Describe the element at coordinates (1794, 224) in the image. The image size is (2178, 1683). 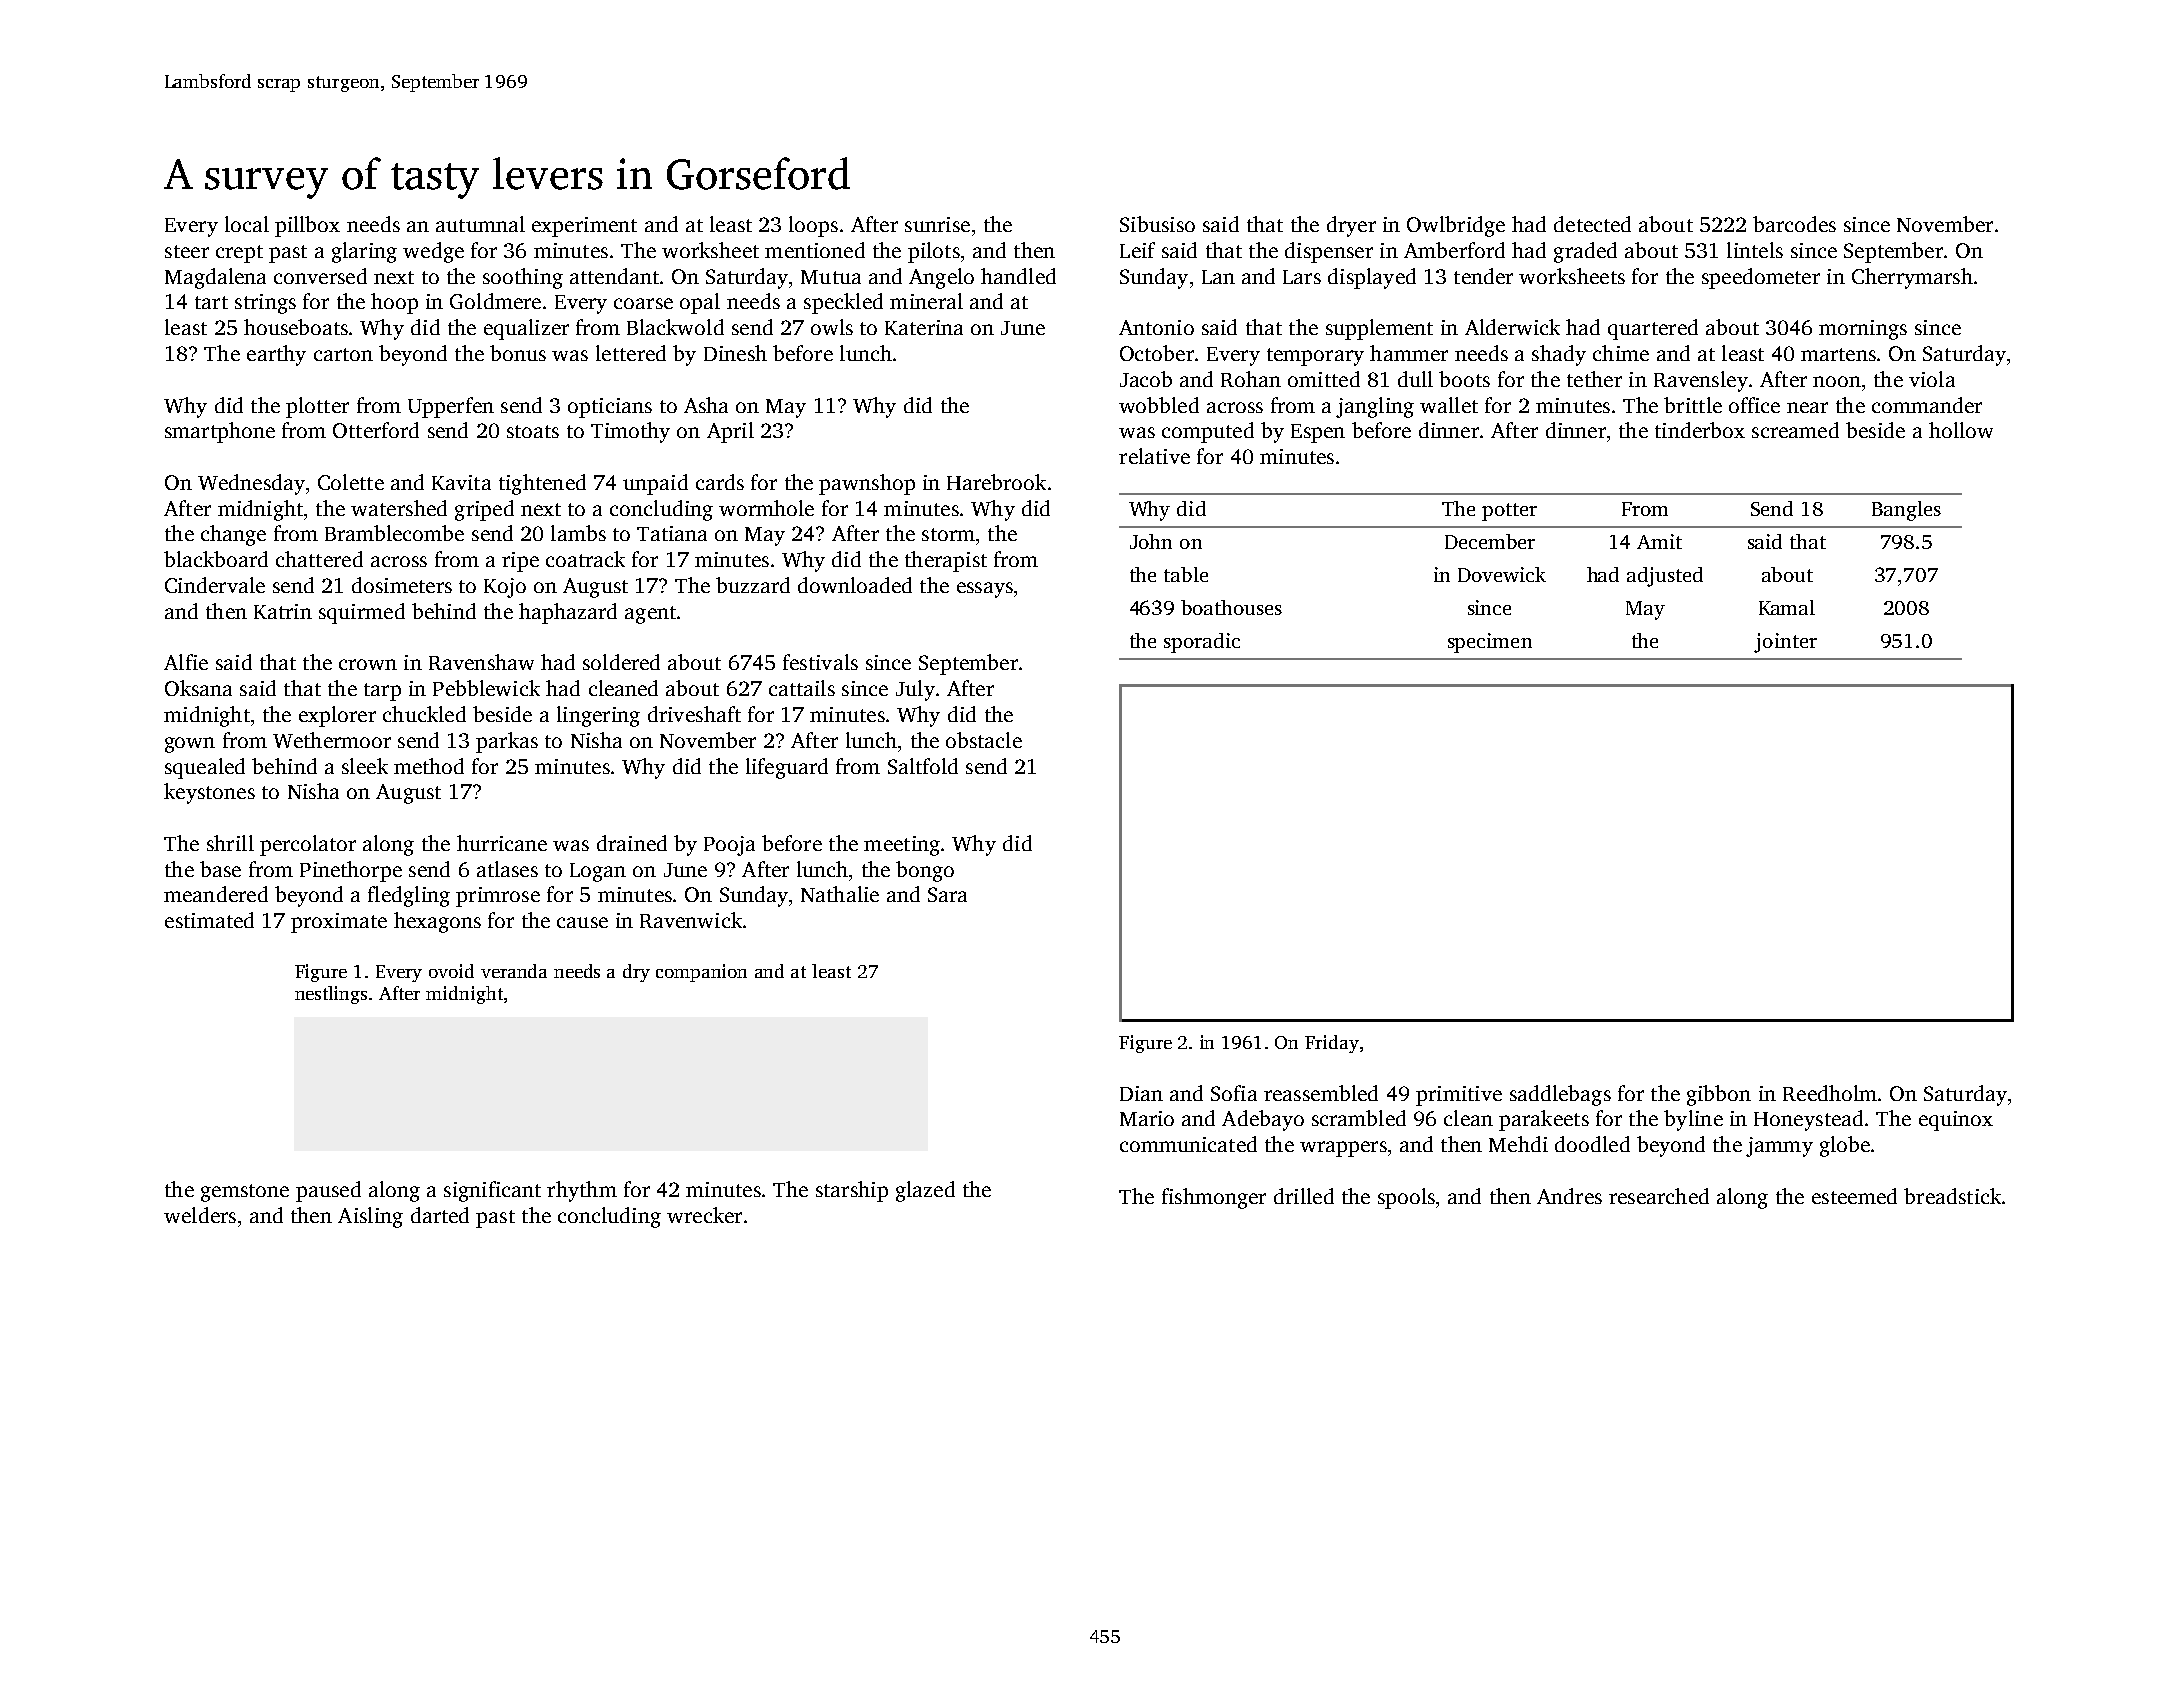
I see `barcodes` at that location.
